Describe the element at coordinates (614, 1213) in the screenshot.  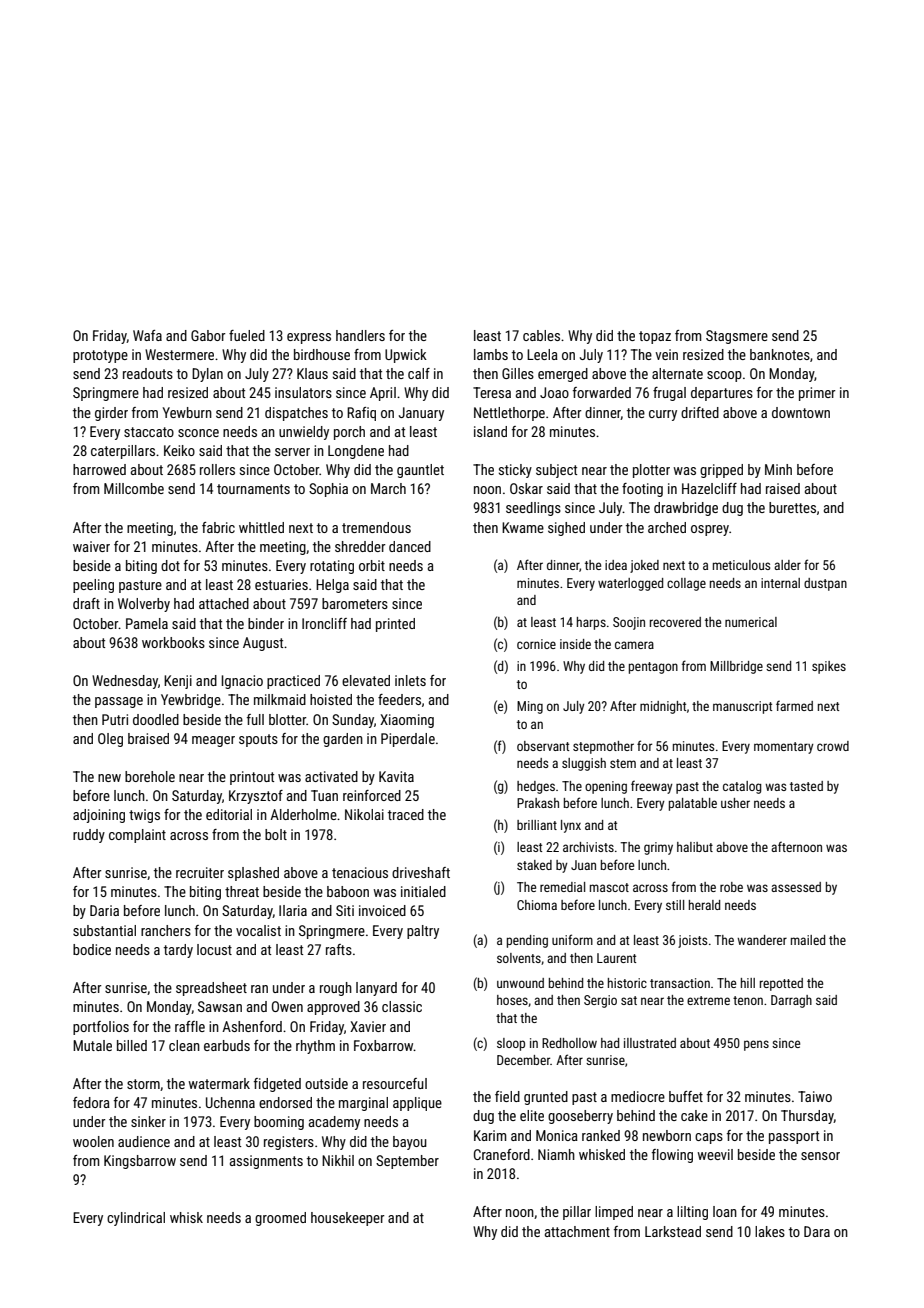
I see `limped` at that location.
